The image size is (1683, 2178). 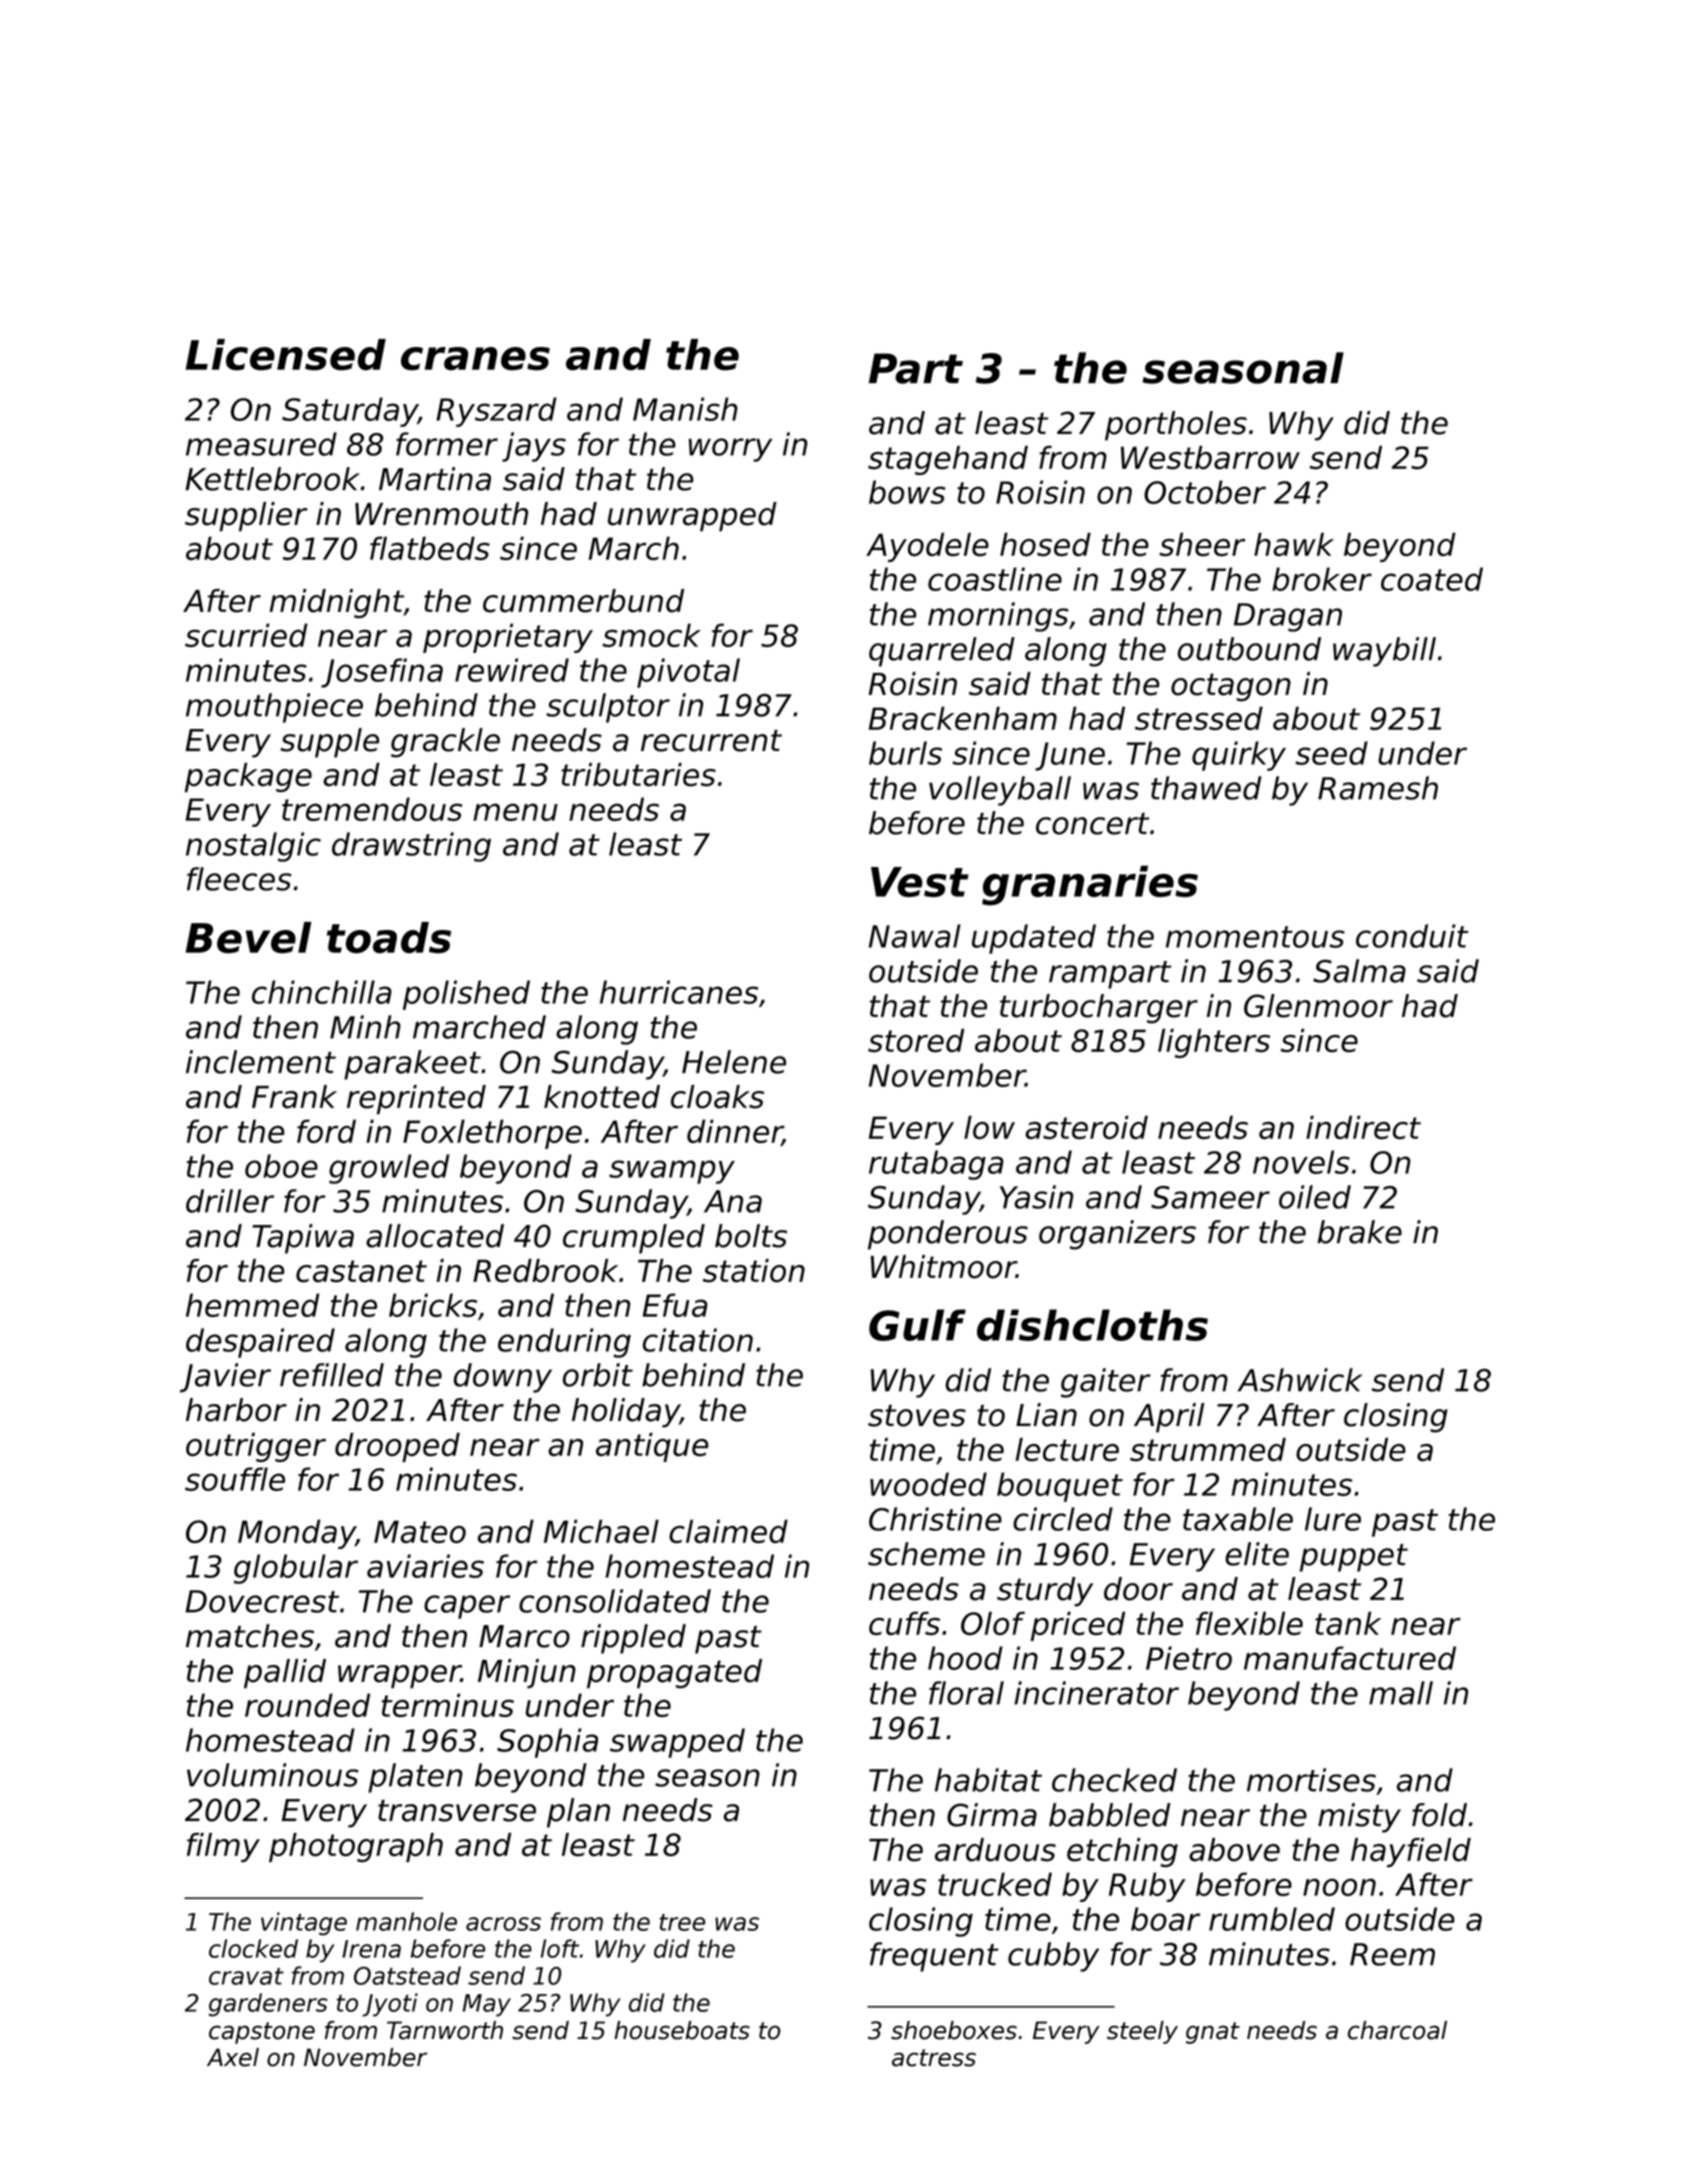 I want to click on across, so click(x=503, y=1924).
